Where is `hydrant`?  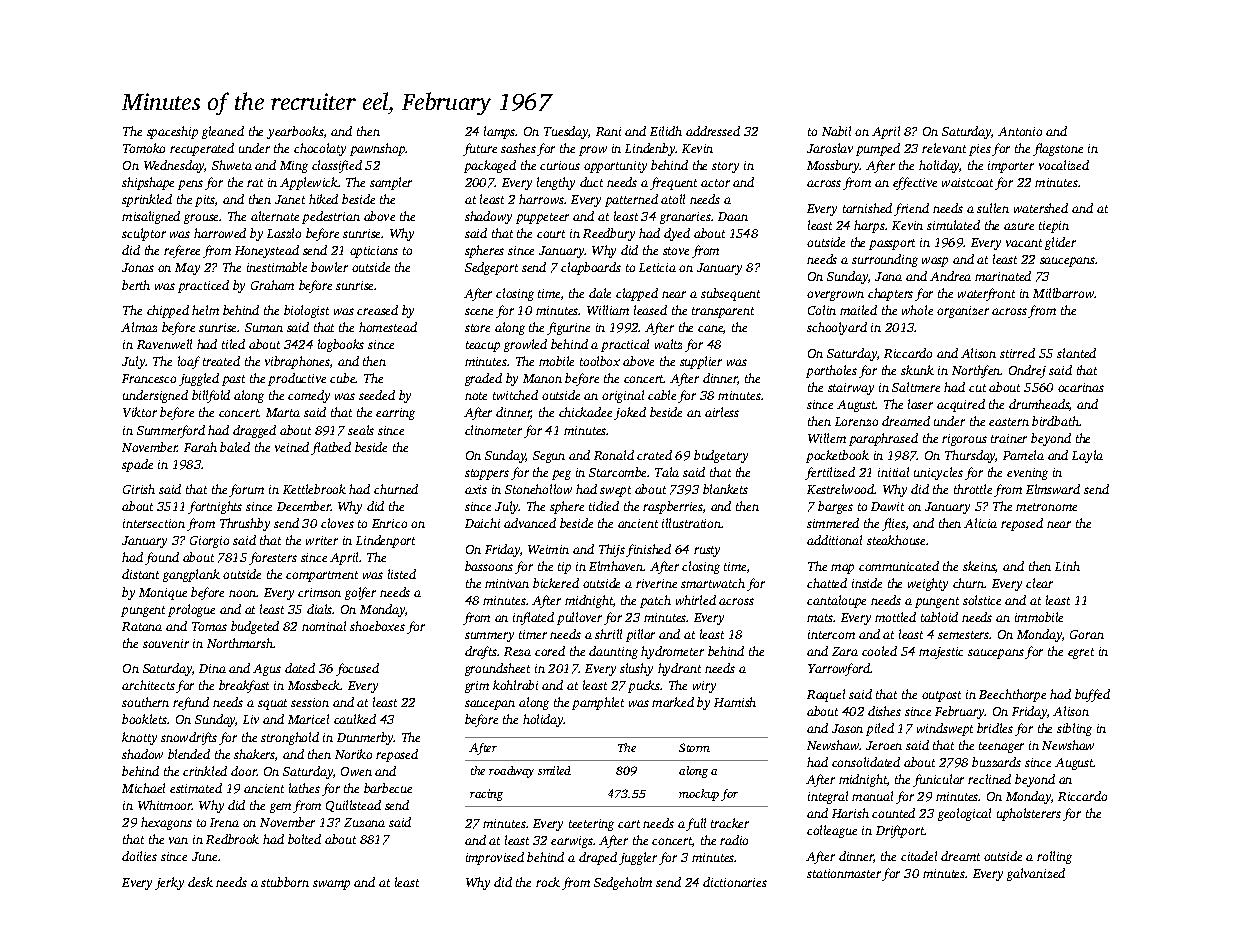 hydrant is located at coordinates (679, 669).
